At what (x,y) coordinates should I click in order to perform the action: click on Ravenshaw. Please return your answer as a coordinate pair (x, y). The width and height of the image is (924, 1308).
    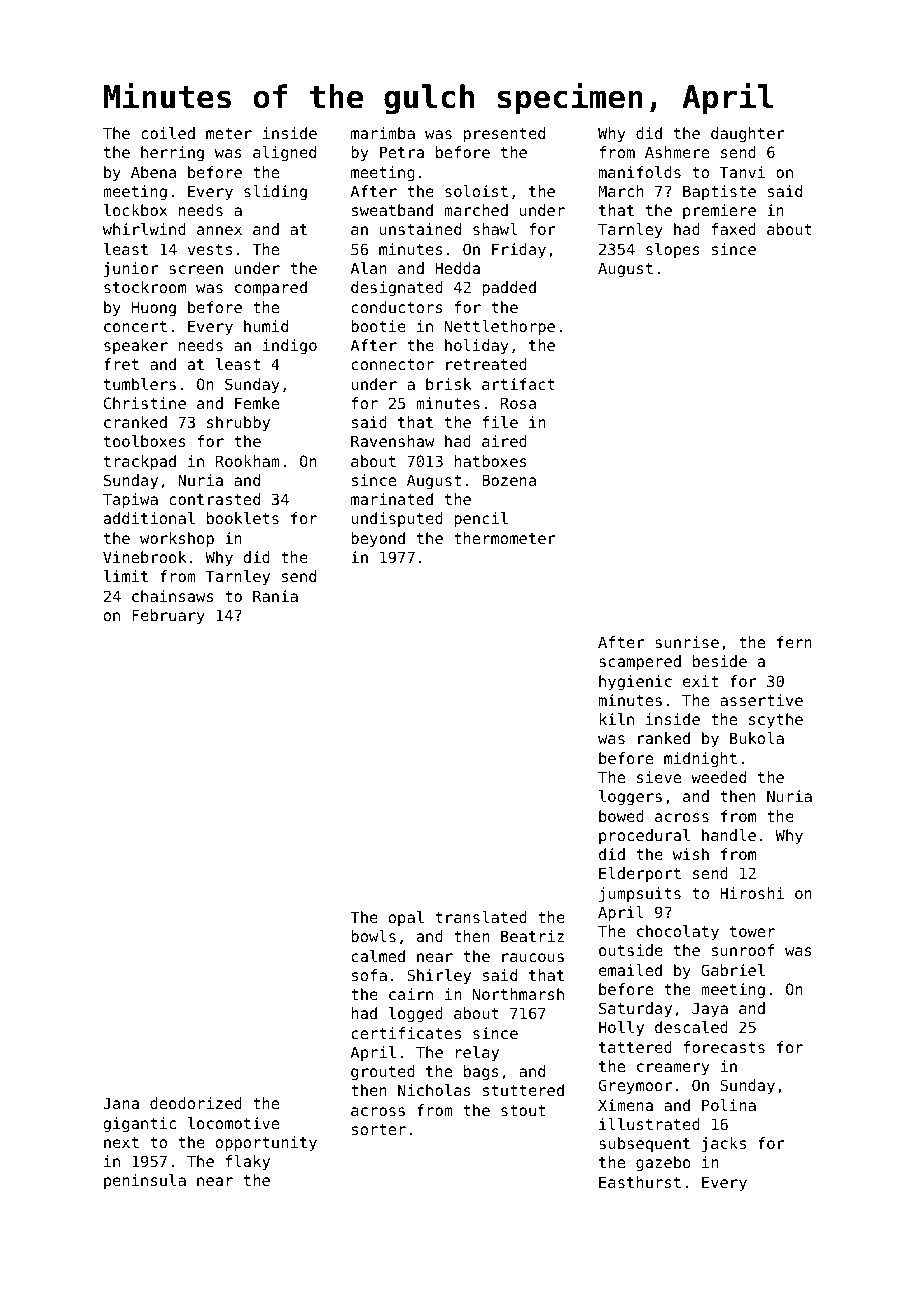
    Looking at the image, I should click on (392, 441).
